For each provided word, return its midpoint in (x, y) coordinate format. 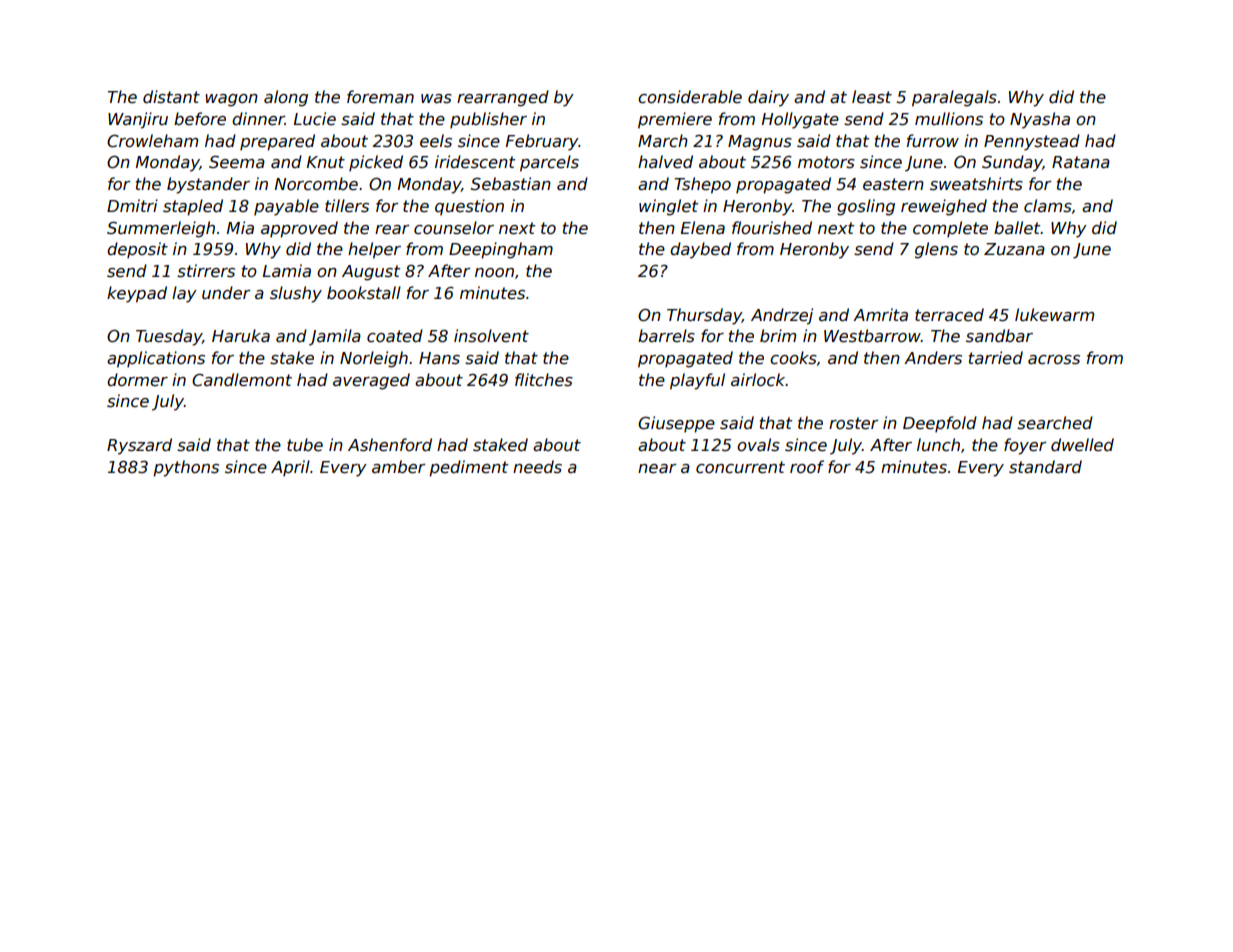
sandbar (999, 335)
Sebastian (511, 184)
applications (156, 359)
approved (299, 229)
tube (305, 444)
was (436, 99)
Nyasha (1040, 120)
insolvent (491, 336)
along (286, 98)
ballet (1017, 227)
